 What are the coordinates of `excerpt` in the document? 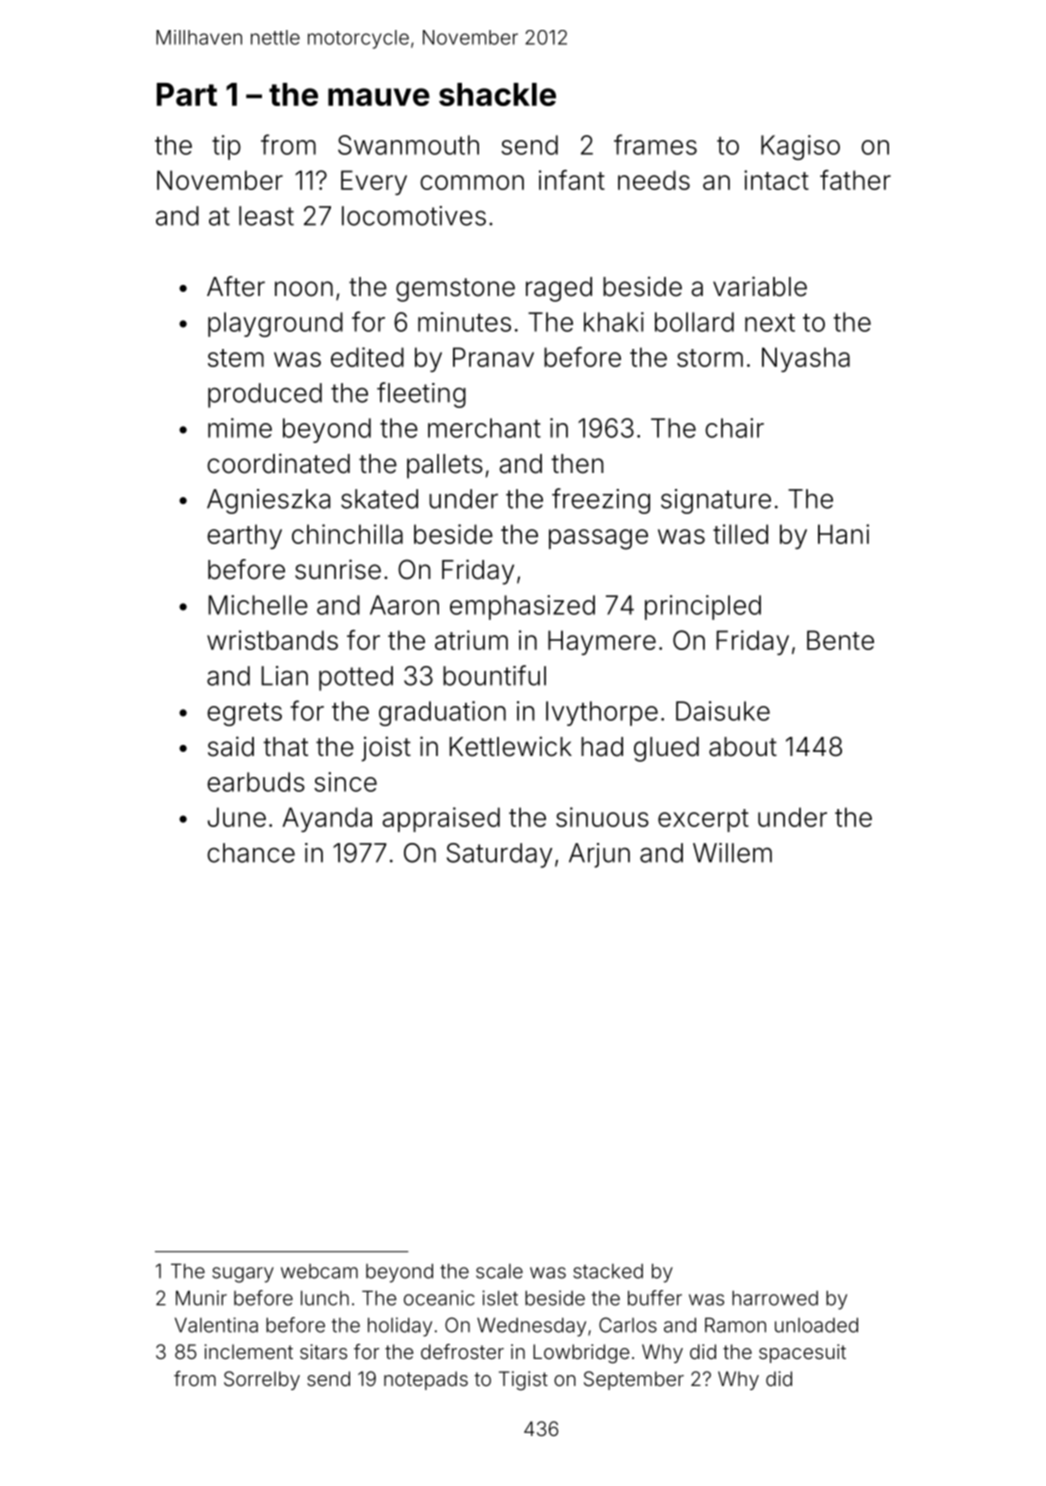 It's located at (703, 820).
